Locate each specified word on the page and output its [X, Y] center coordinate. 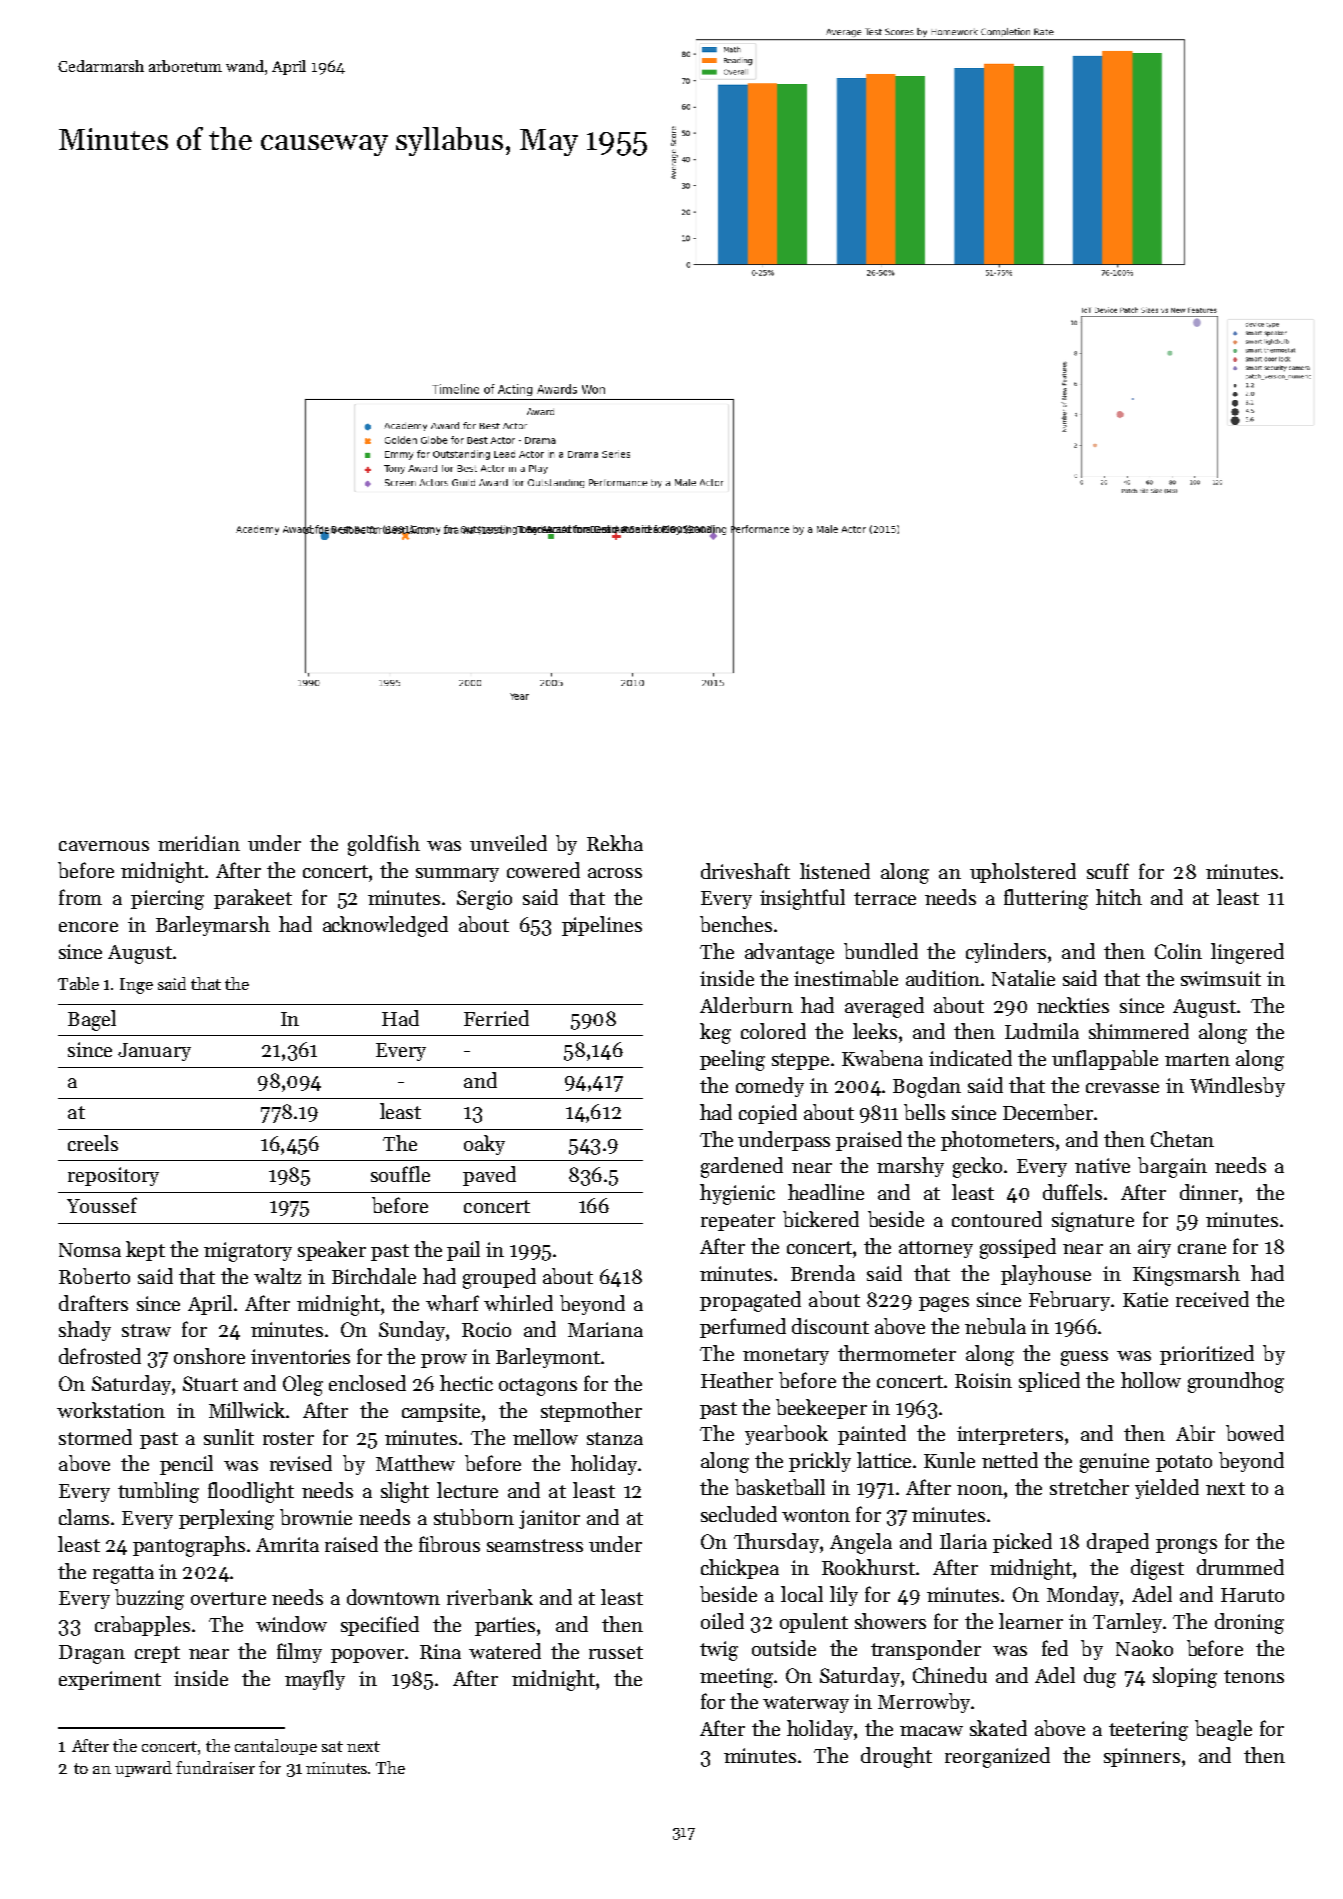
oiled [722, 1621]
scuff [1108, 871]
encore [88, 927]
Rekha [615, 843]
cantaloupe [276, 1747]
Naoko [1144, 1648]
